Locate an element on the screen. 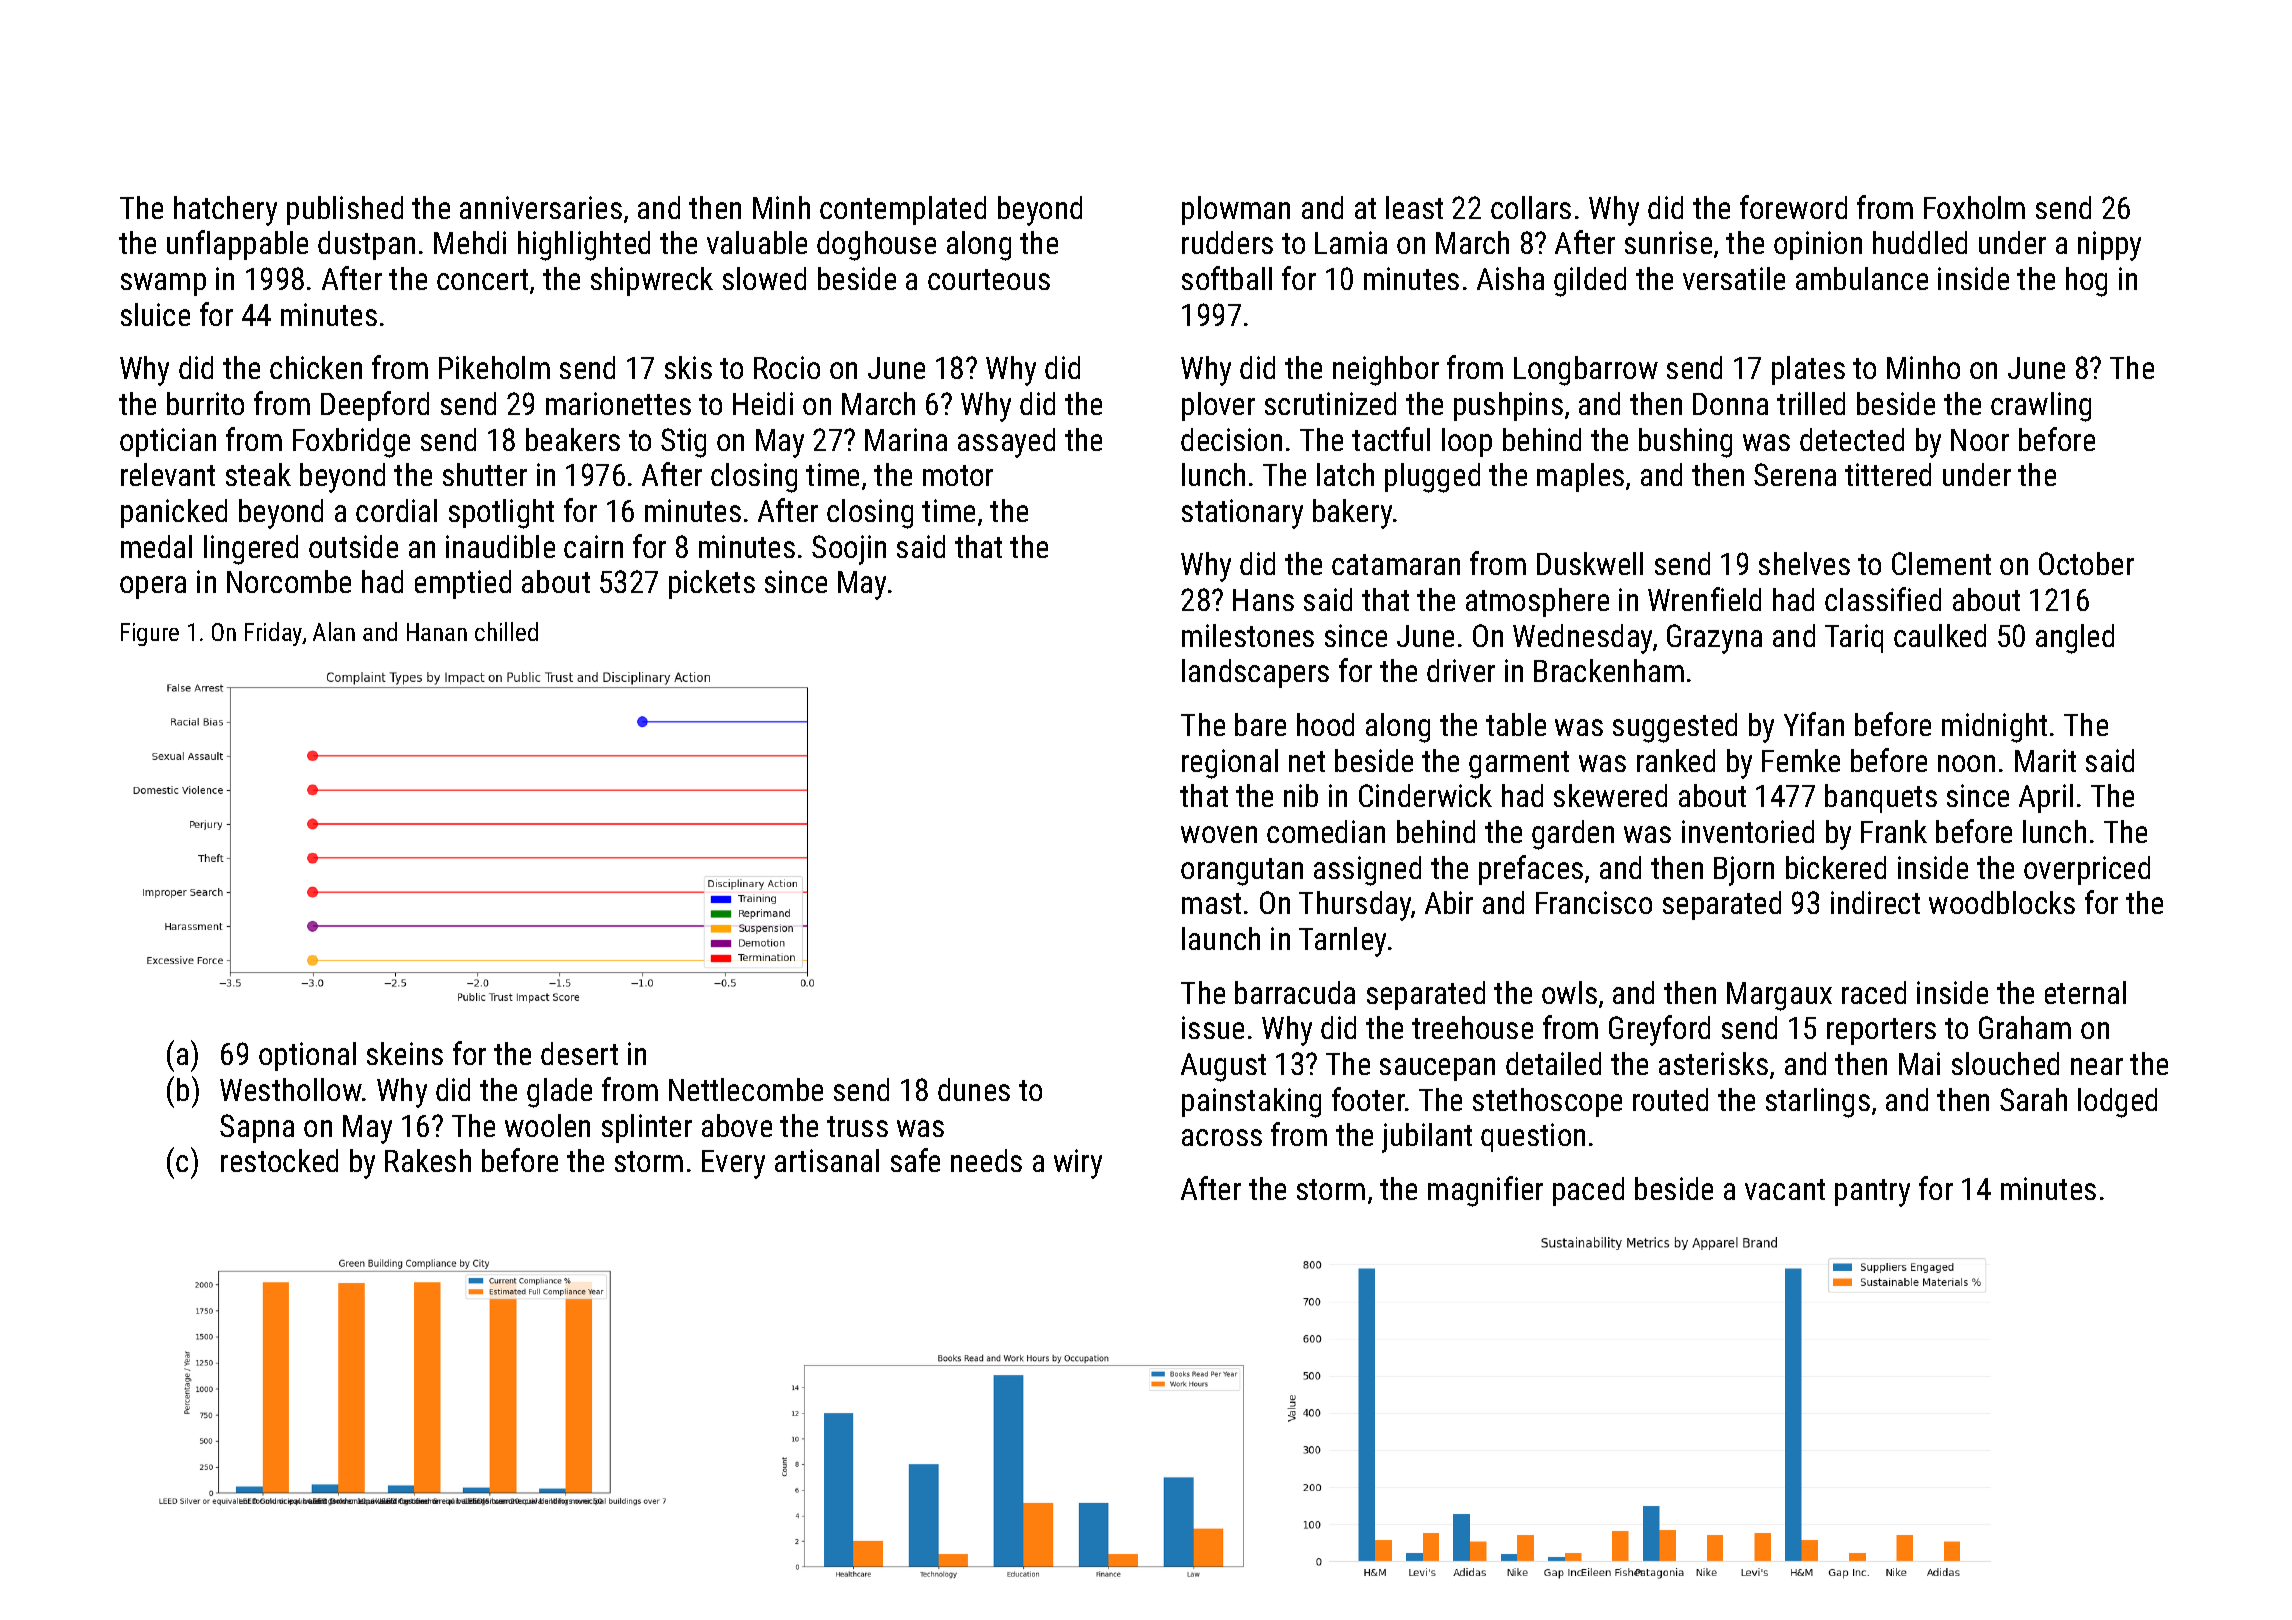 This screenshot has height=1620, width=2292. Alan is located at coordinates (334, 631).
